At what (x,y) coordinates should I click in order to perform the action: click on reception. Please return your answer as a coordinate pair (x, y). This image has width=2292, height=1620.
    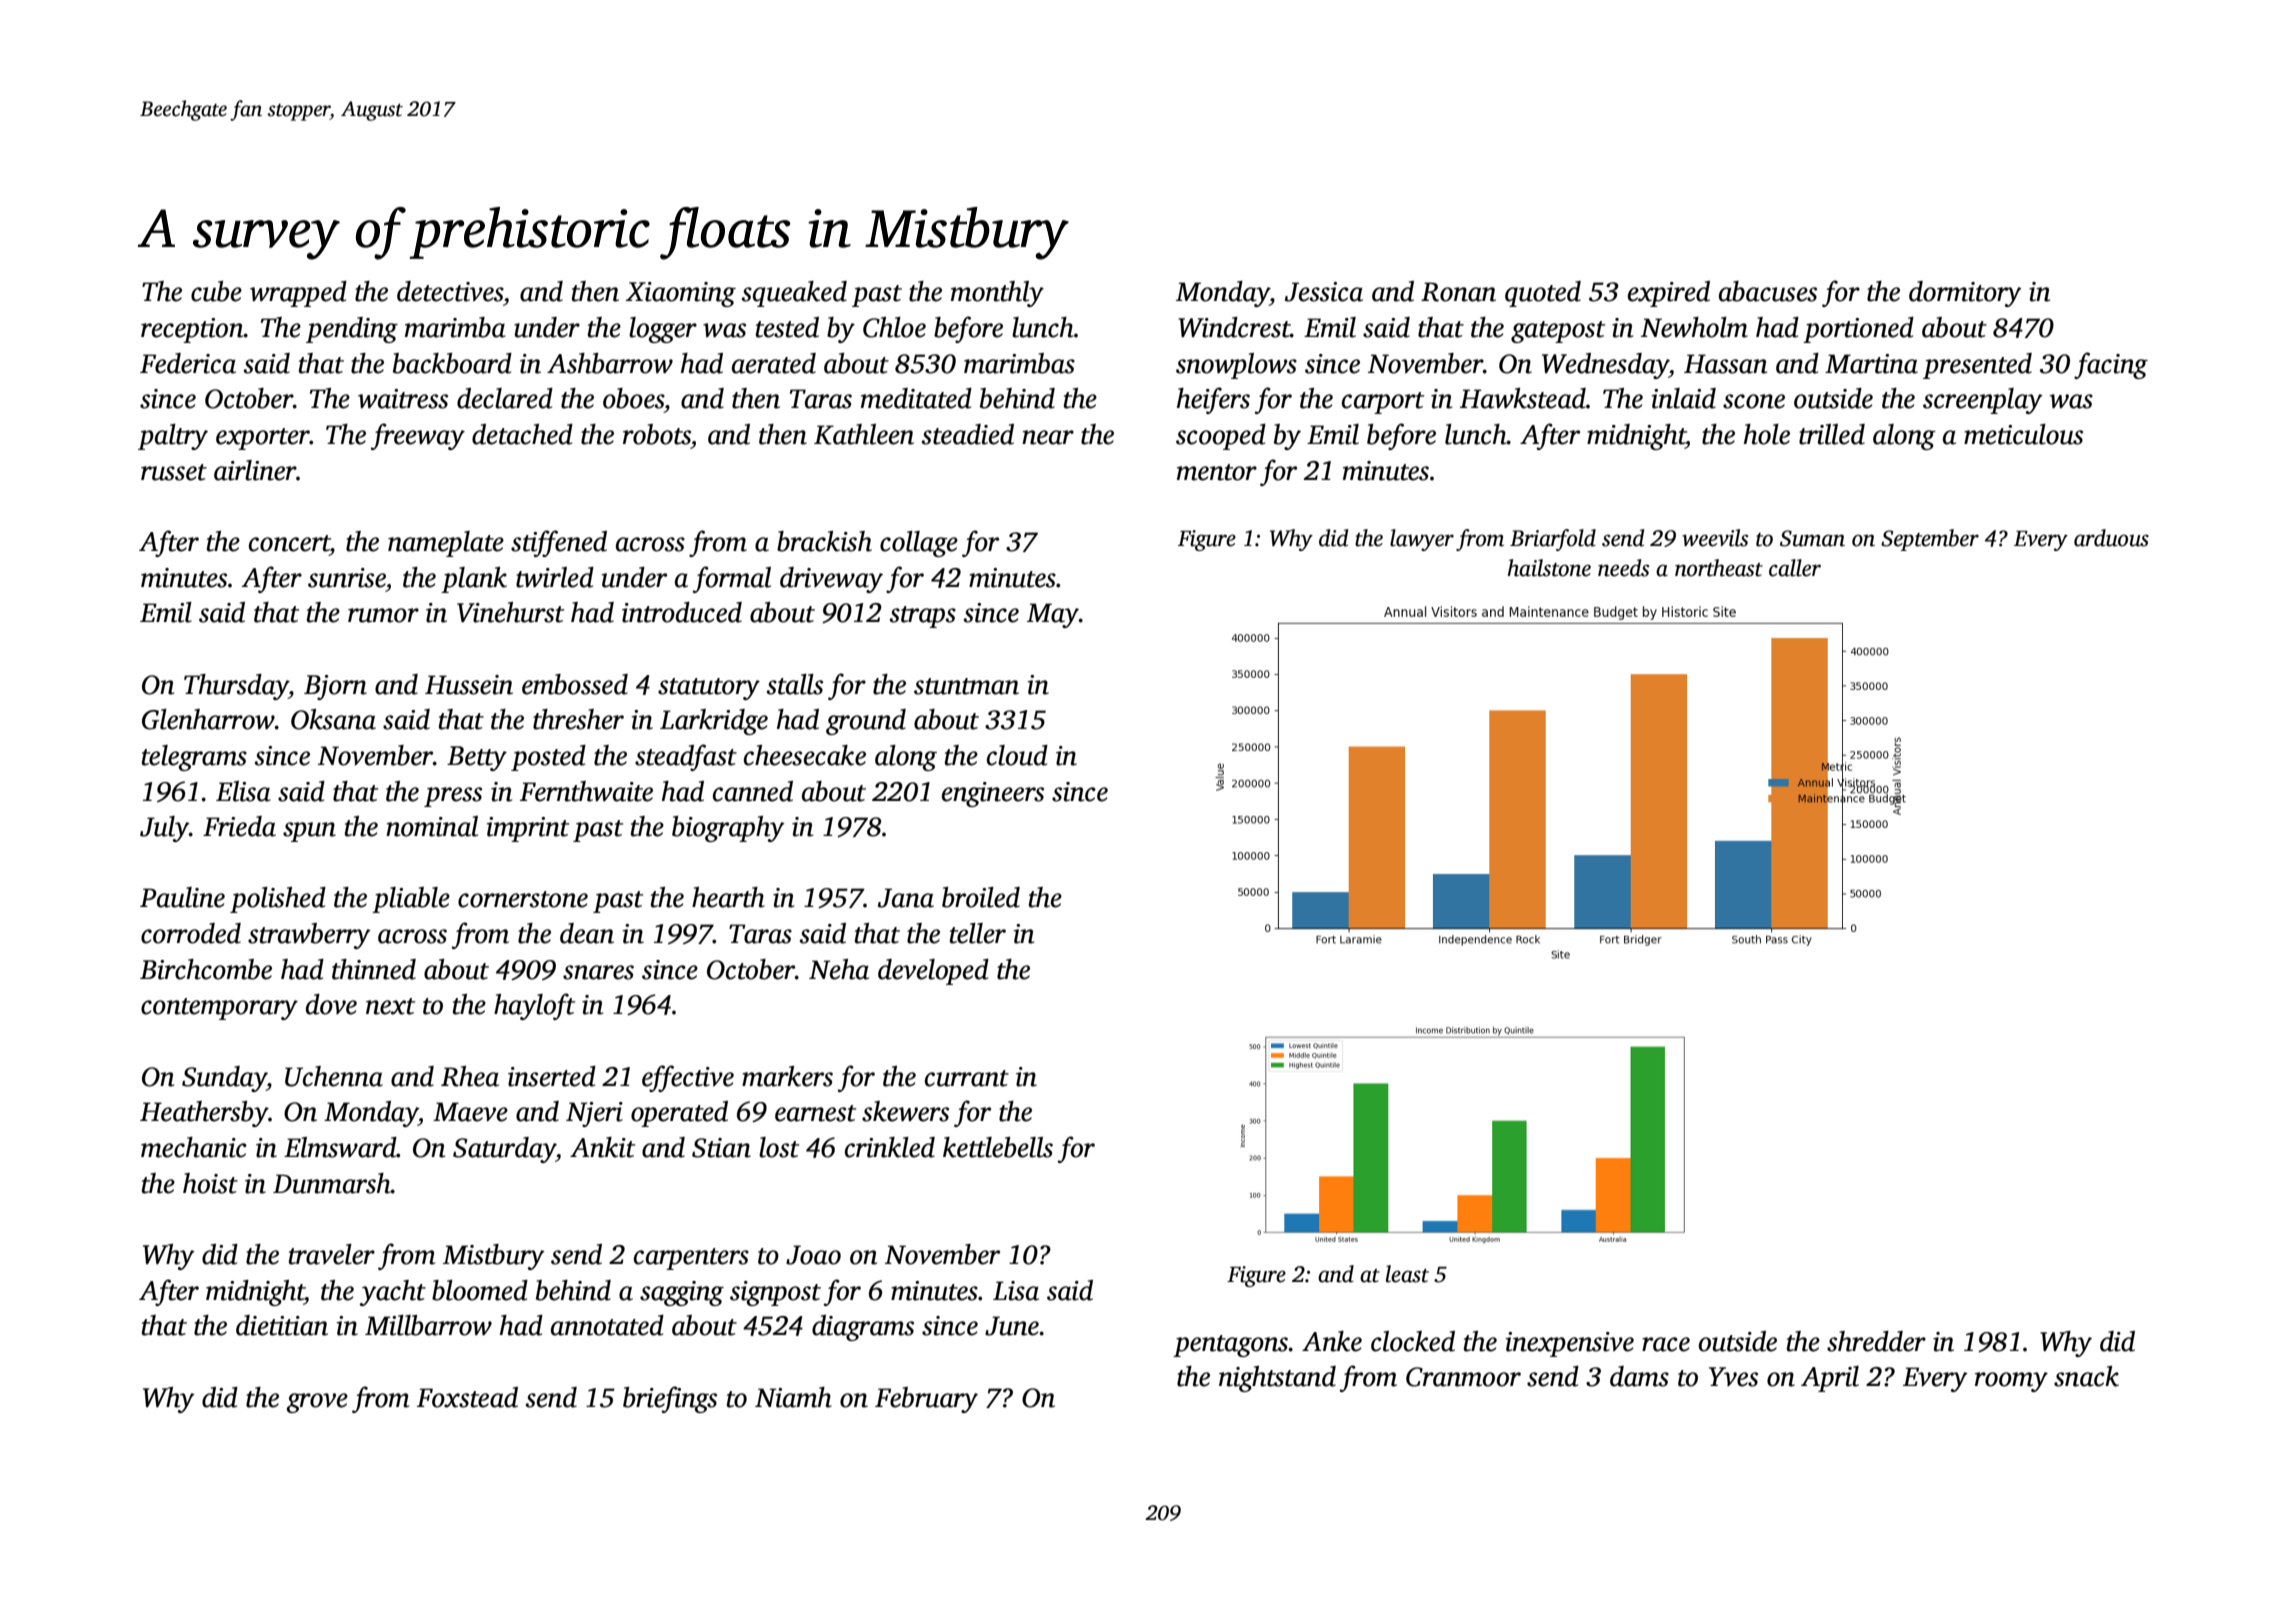
    Looking at the image, I should click on (192, 330).
